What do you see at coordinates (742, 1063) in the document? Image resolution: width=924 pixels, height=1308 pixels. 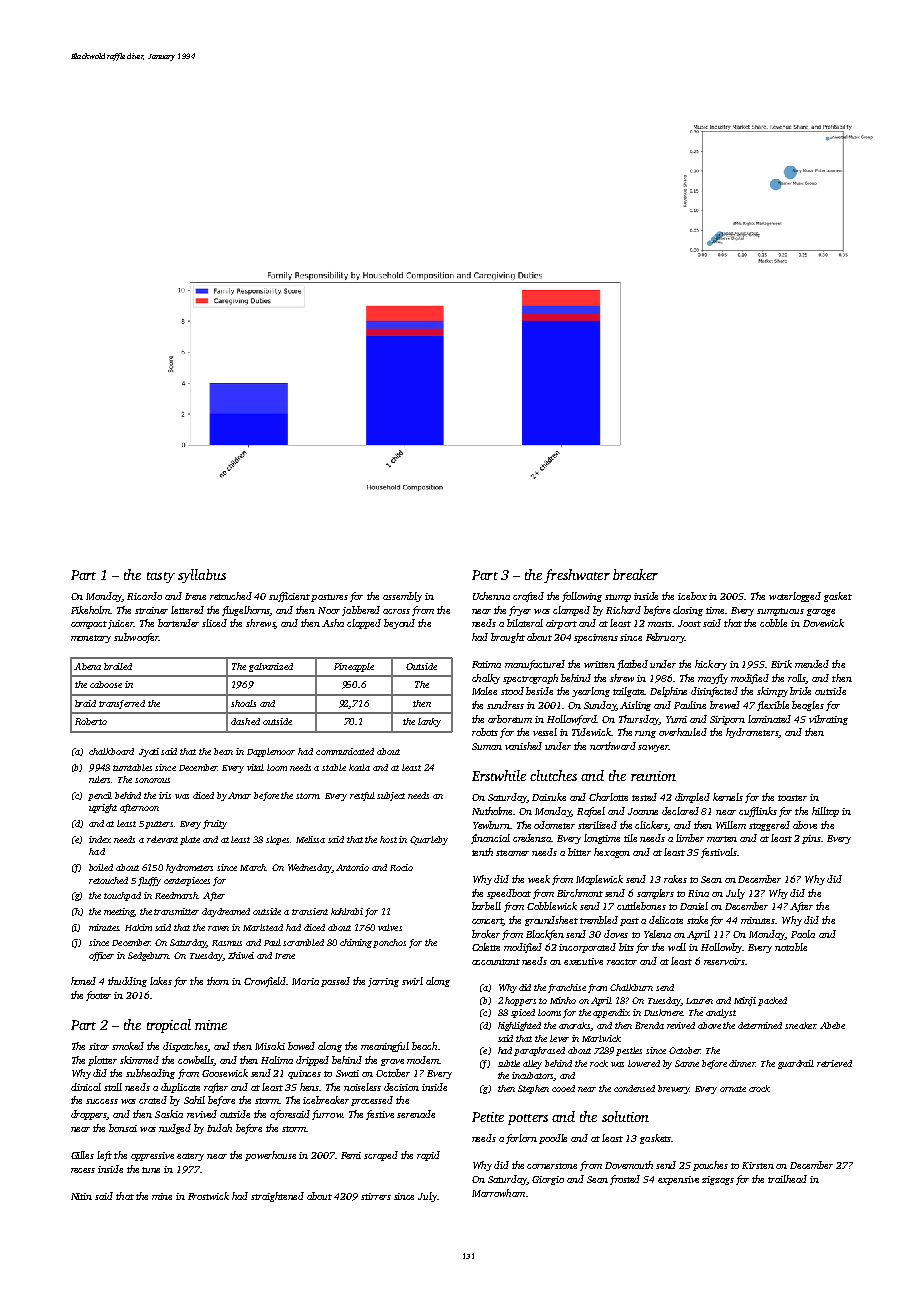 I see `dinner` at bounding box center [742, 1063].
